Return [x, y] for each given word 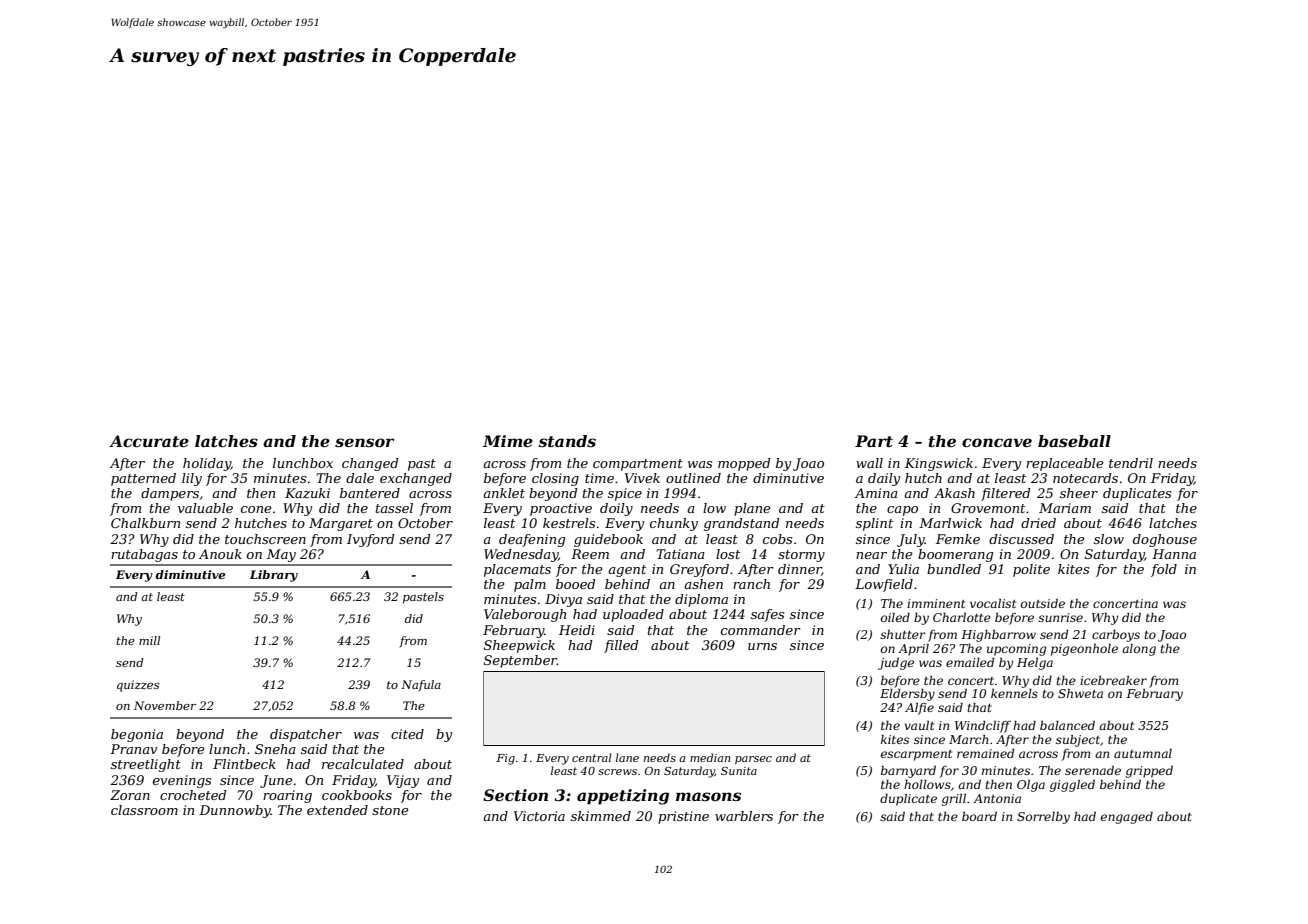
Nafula [421, 686]
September [520, 661]
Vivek [642, 478]
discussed [1021, 539]
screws [617, 772]
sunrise [1060, 617]
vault [919, 725]
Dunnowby [235, 811]
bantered [370, 493]
